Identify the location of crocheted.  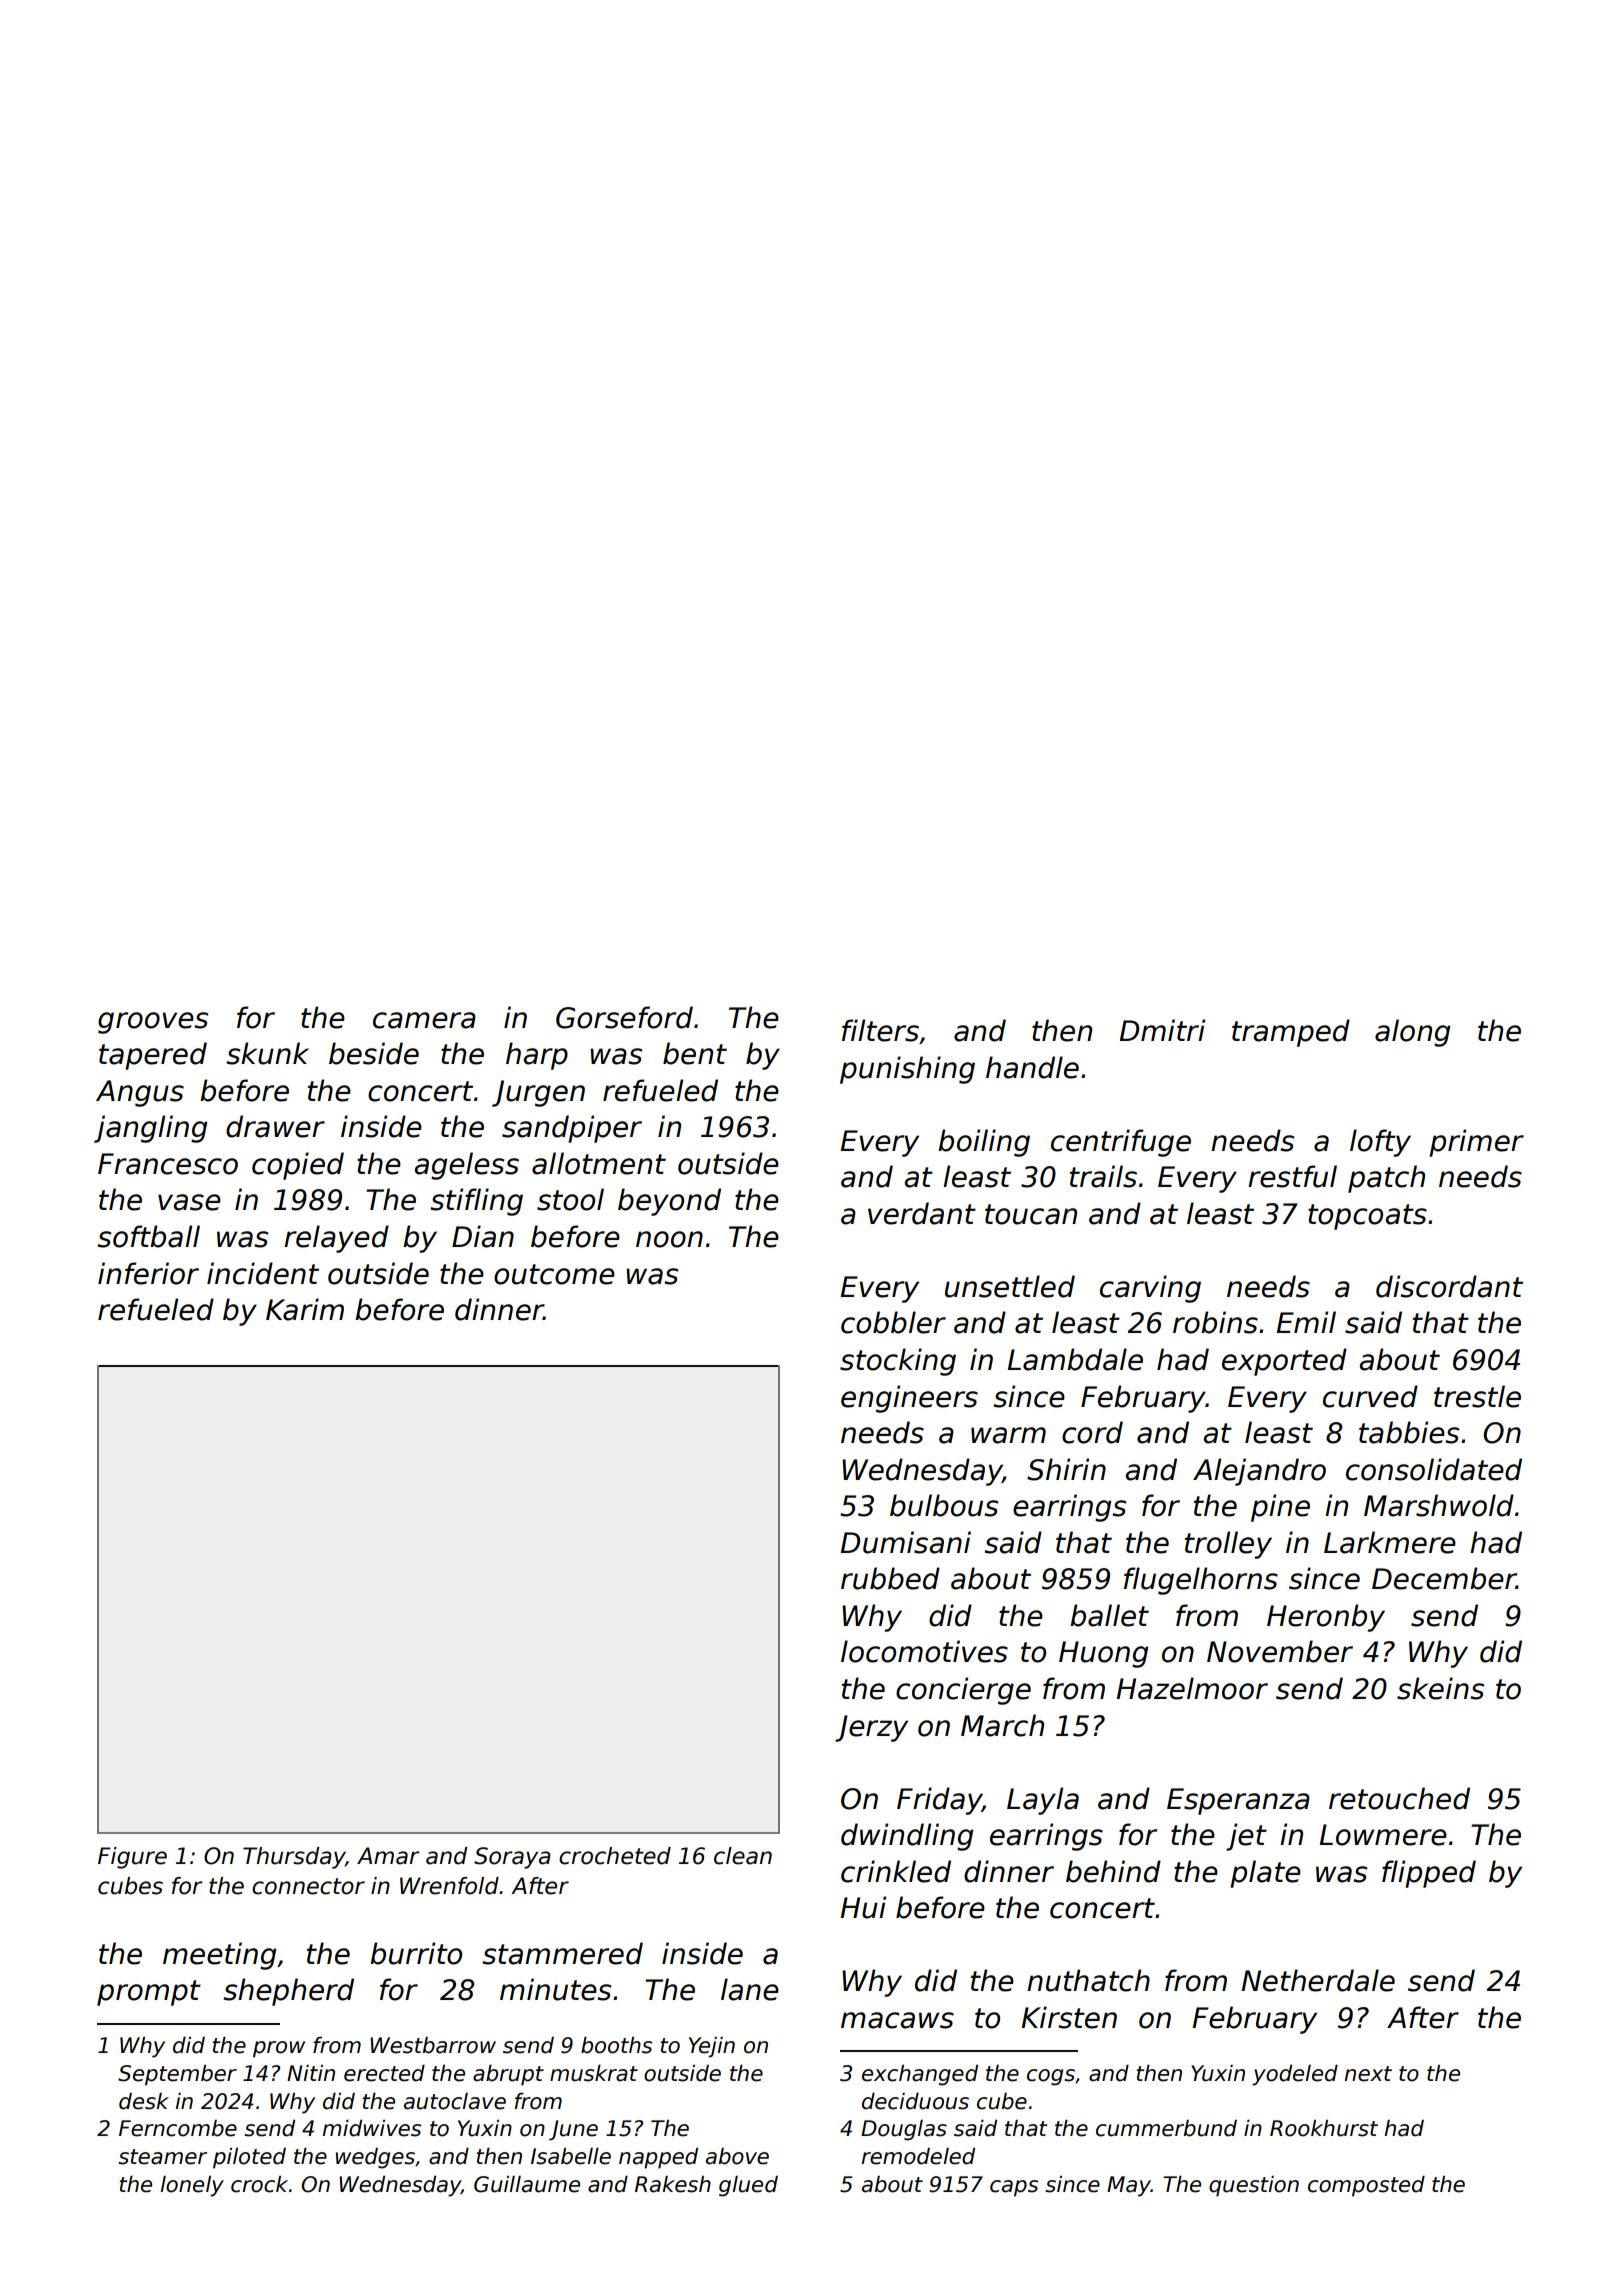
(615, 1856).
